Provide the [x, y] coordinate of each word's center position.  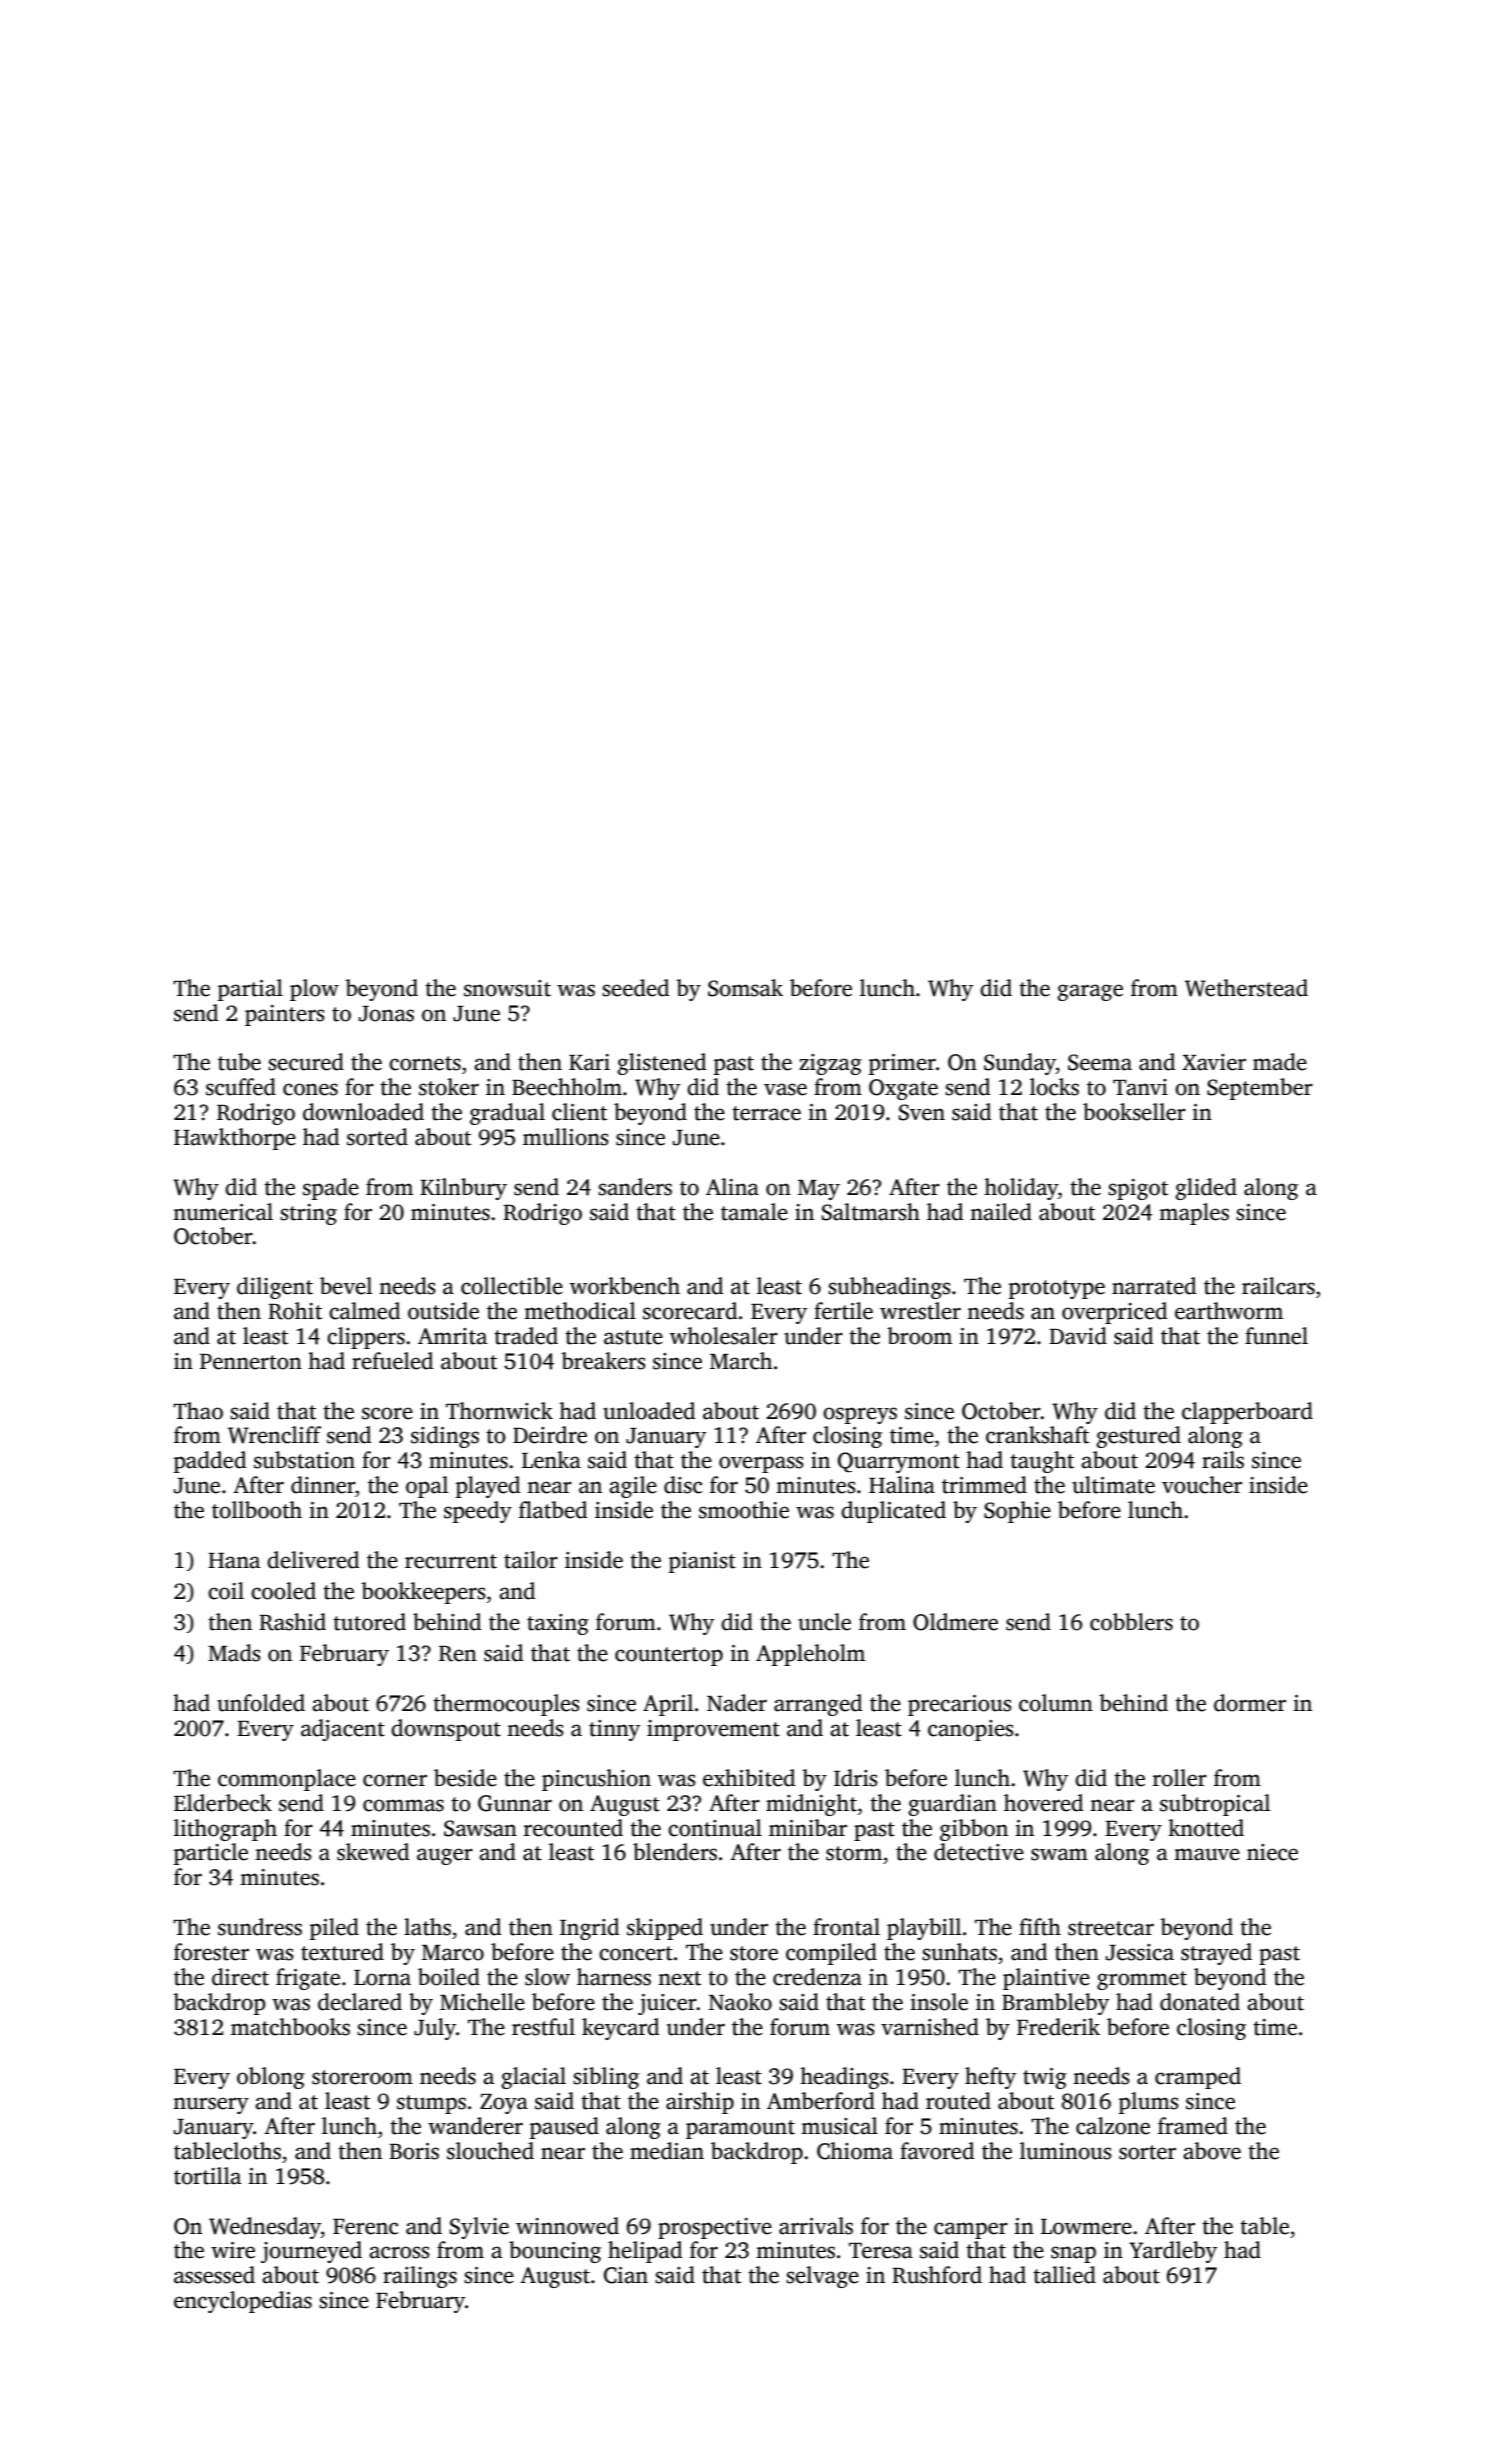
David [1078, 1336]
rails [1223, 1460]
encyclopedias [243, 2302]
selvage [822, 2277]
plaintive [1046, 1979]
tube [239, 1062]
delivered [313, 1560]
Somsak [745, 988]
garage [1090, 992]
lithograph [225, 1830]
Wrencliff [274, 1435]
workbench [625, 1286]
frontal [846, 1927]
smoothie [744, 1510]
